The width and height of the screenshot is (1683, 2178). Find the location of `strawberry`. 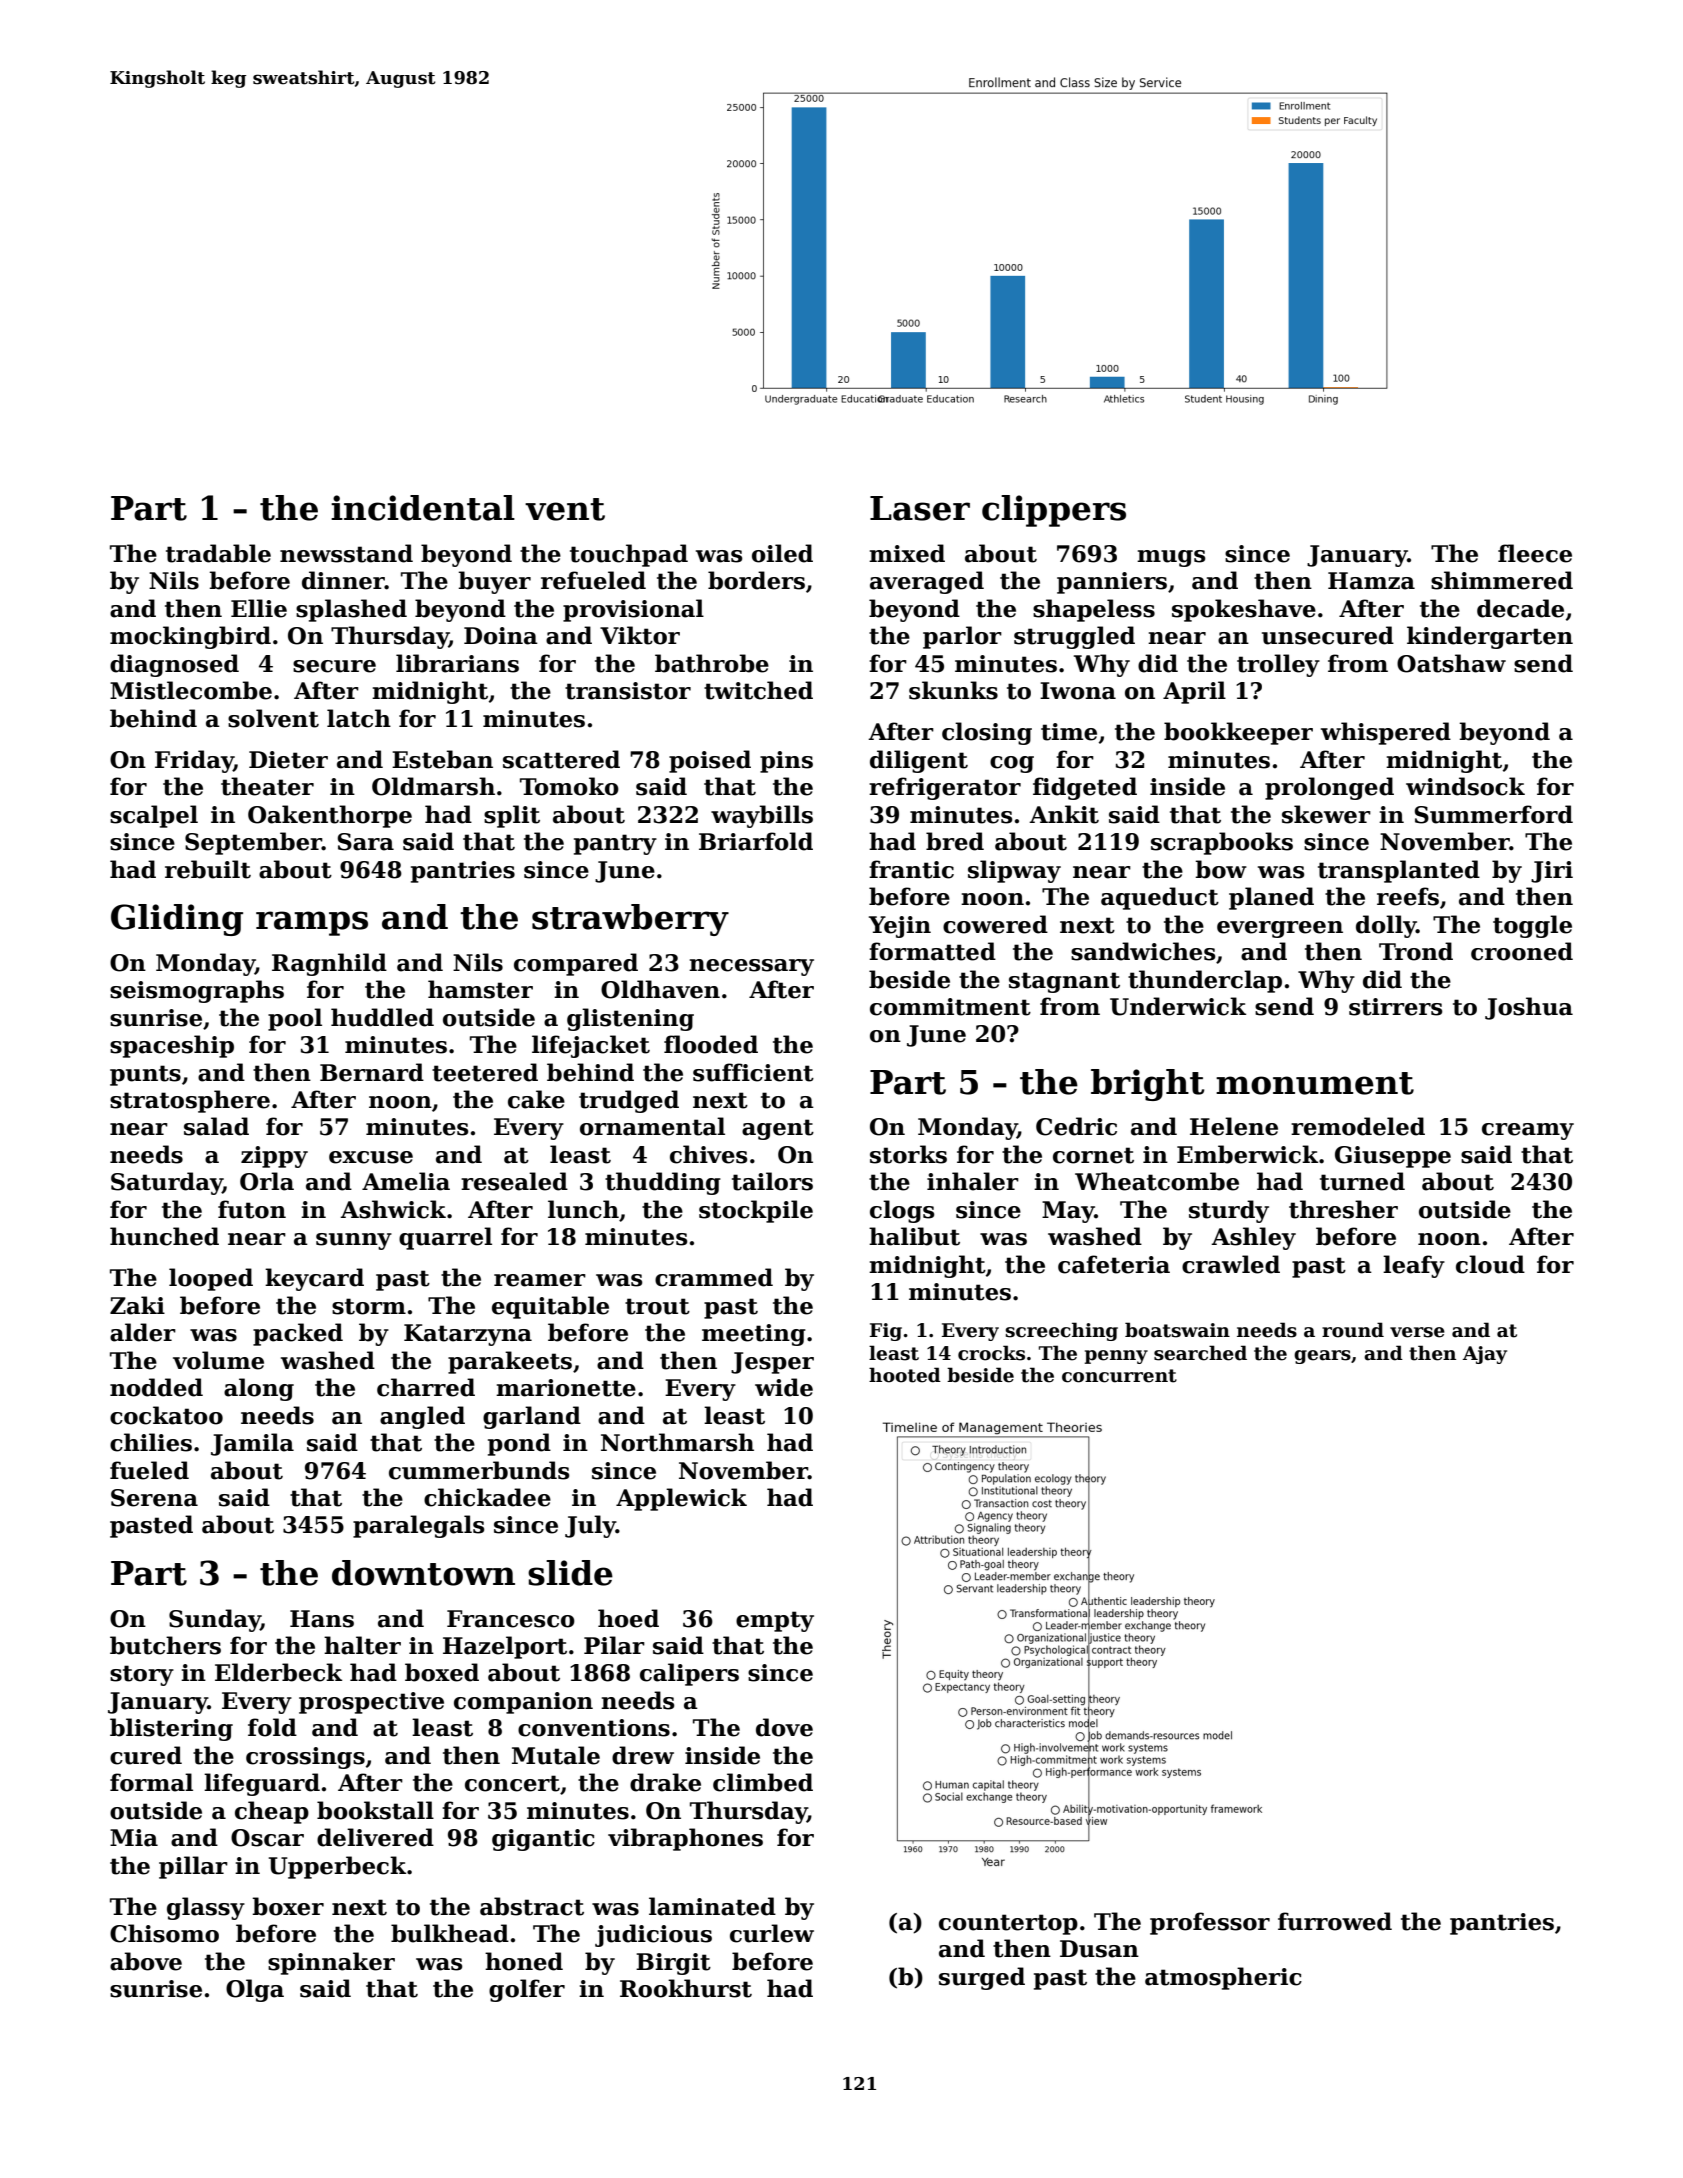

strawberry is located at coordinates (630, 920).
